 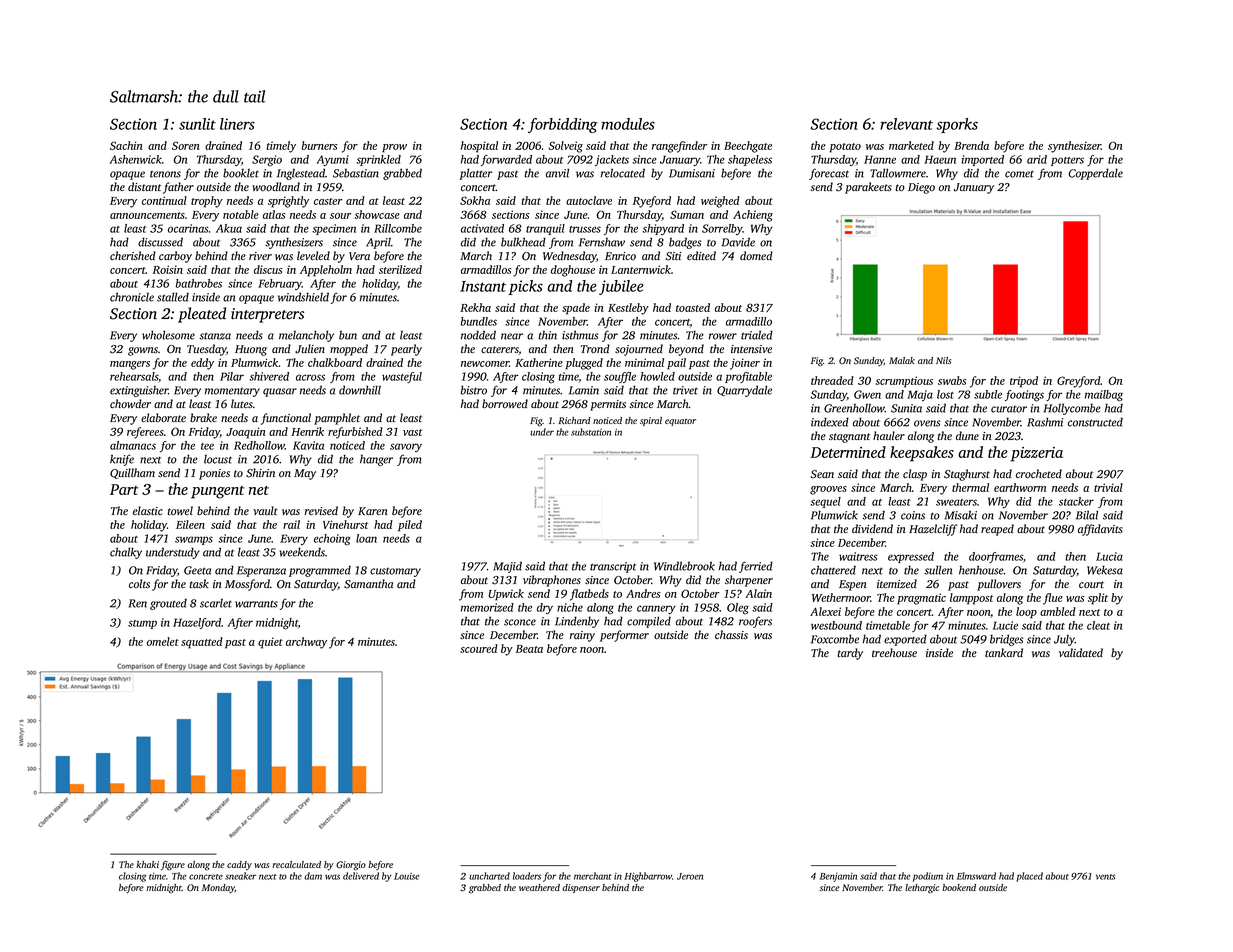 I want to click on recalculated, so click(x=296, y=864).
